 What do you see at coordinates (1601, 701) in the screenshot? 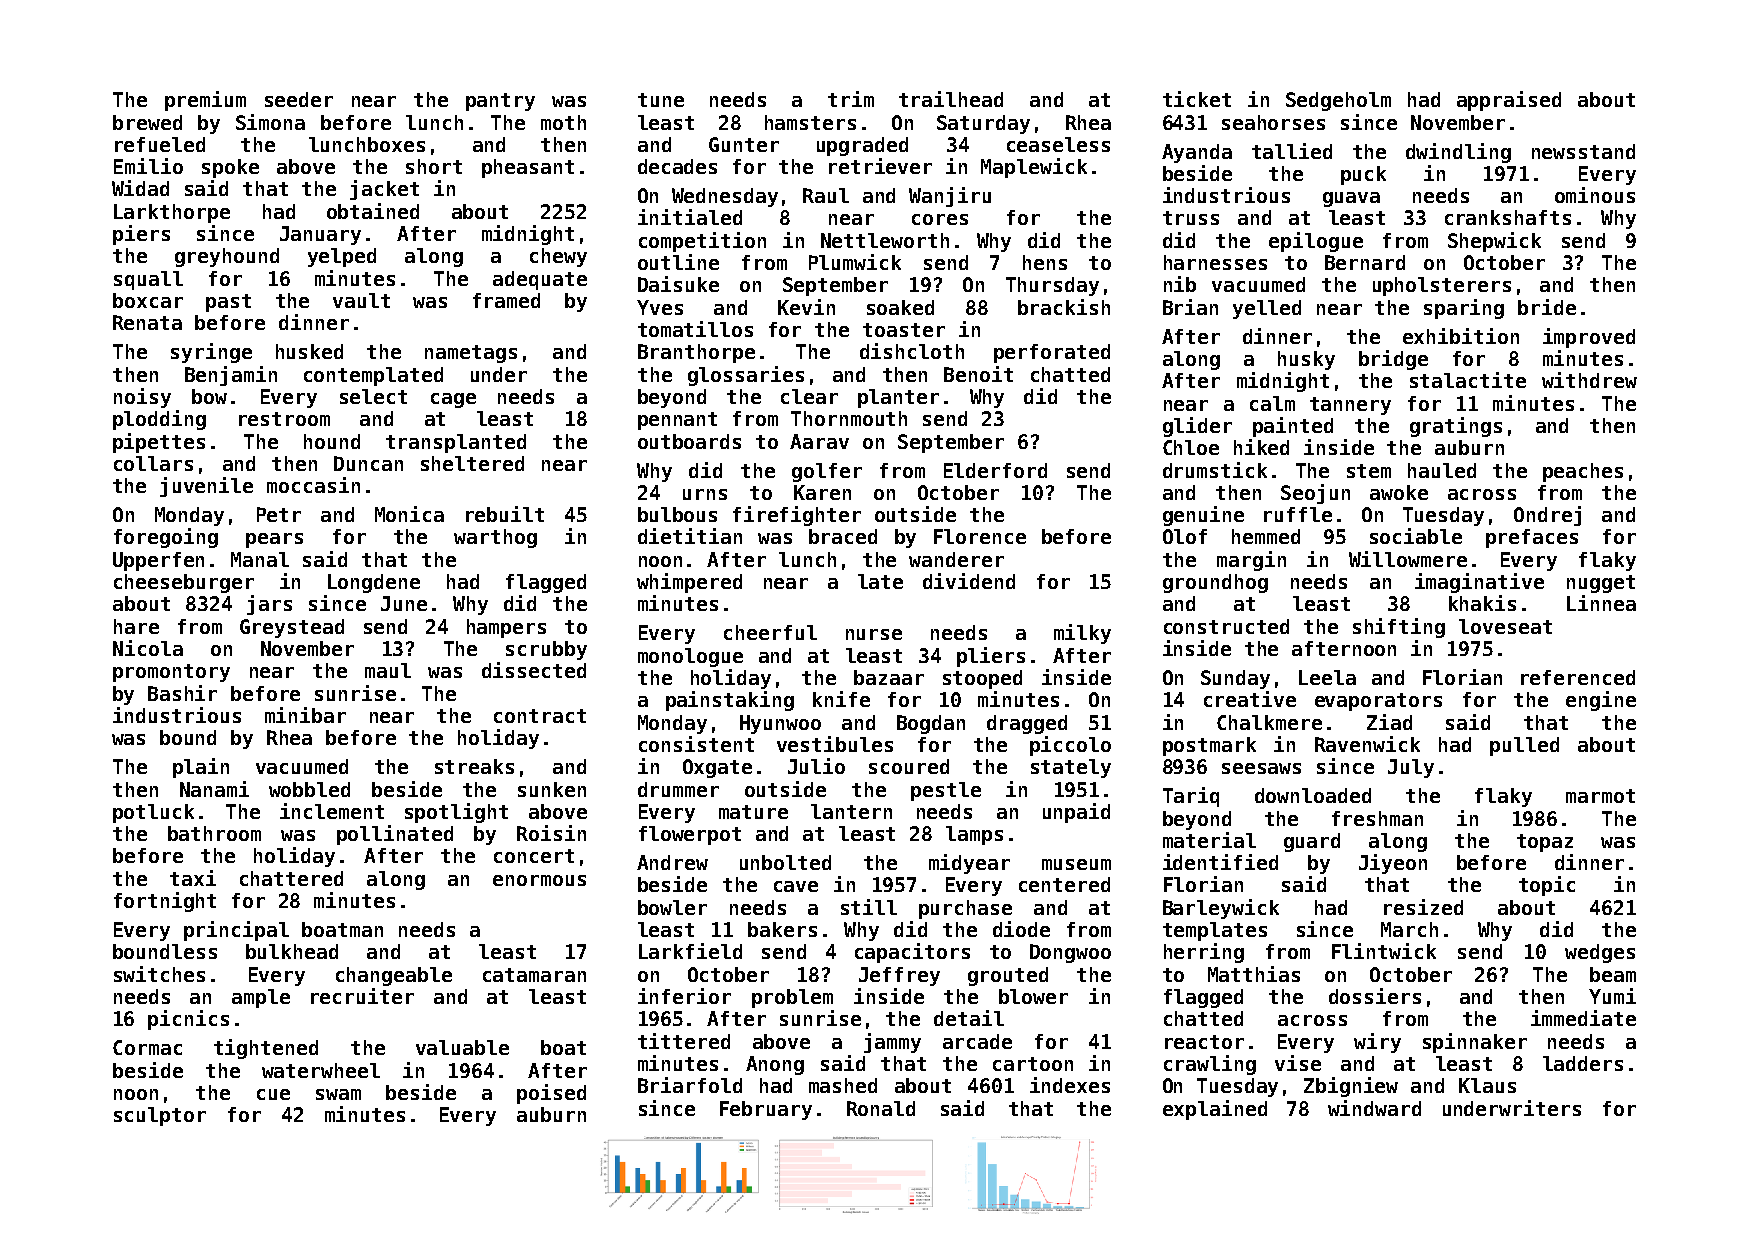
I see `engine` at bounding box center [1601, 701].
